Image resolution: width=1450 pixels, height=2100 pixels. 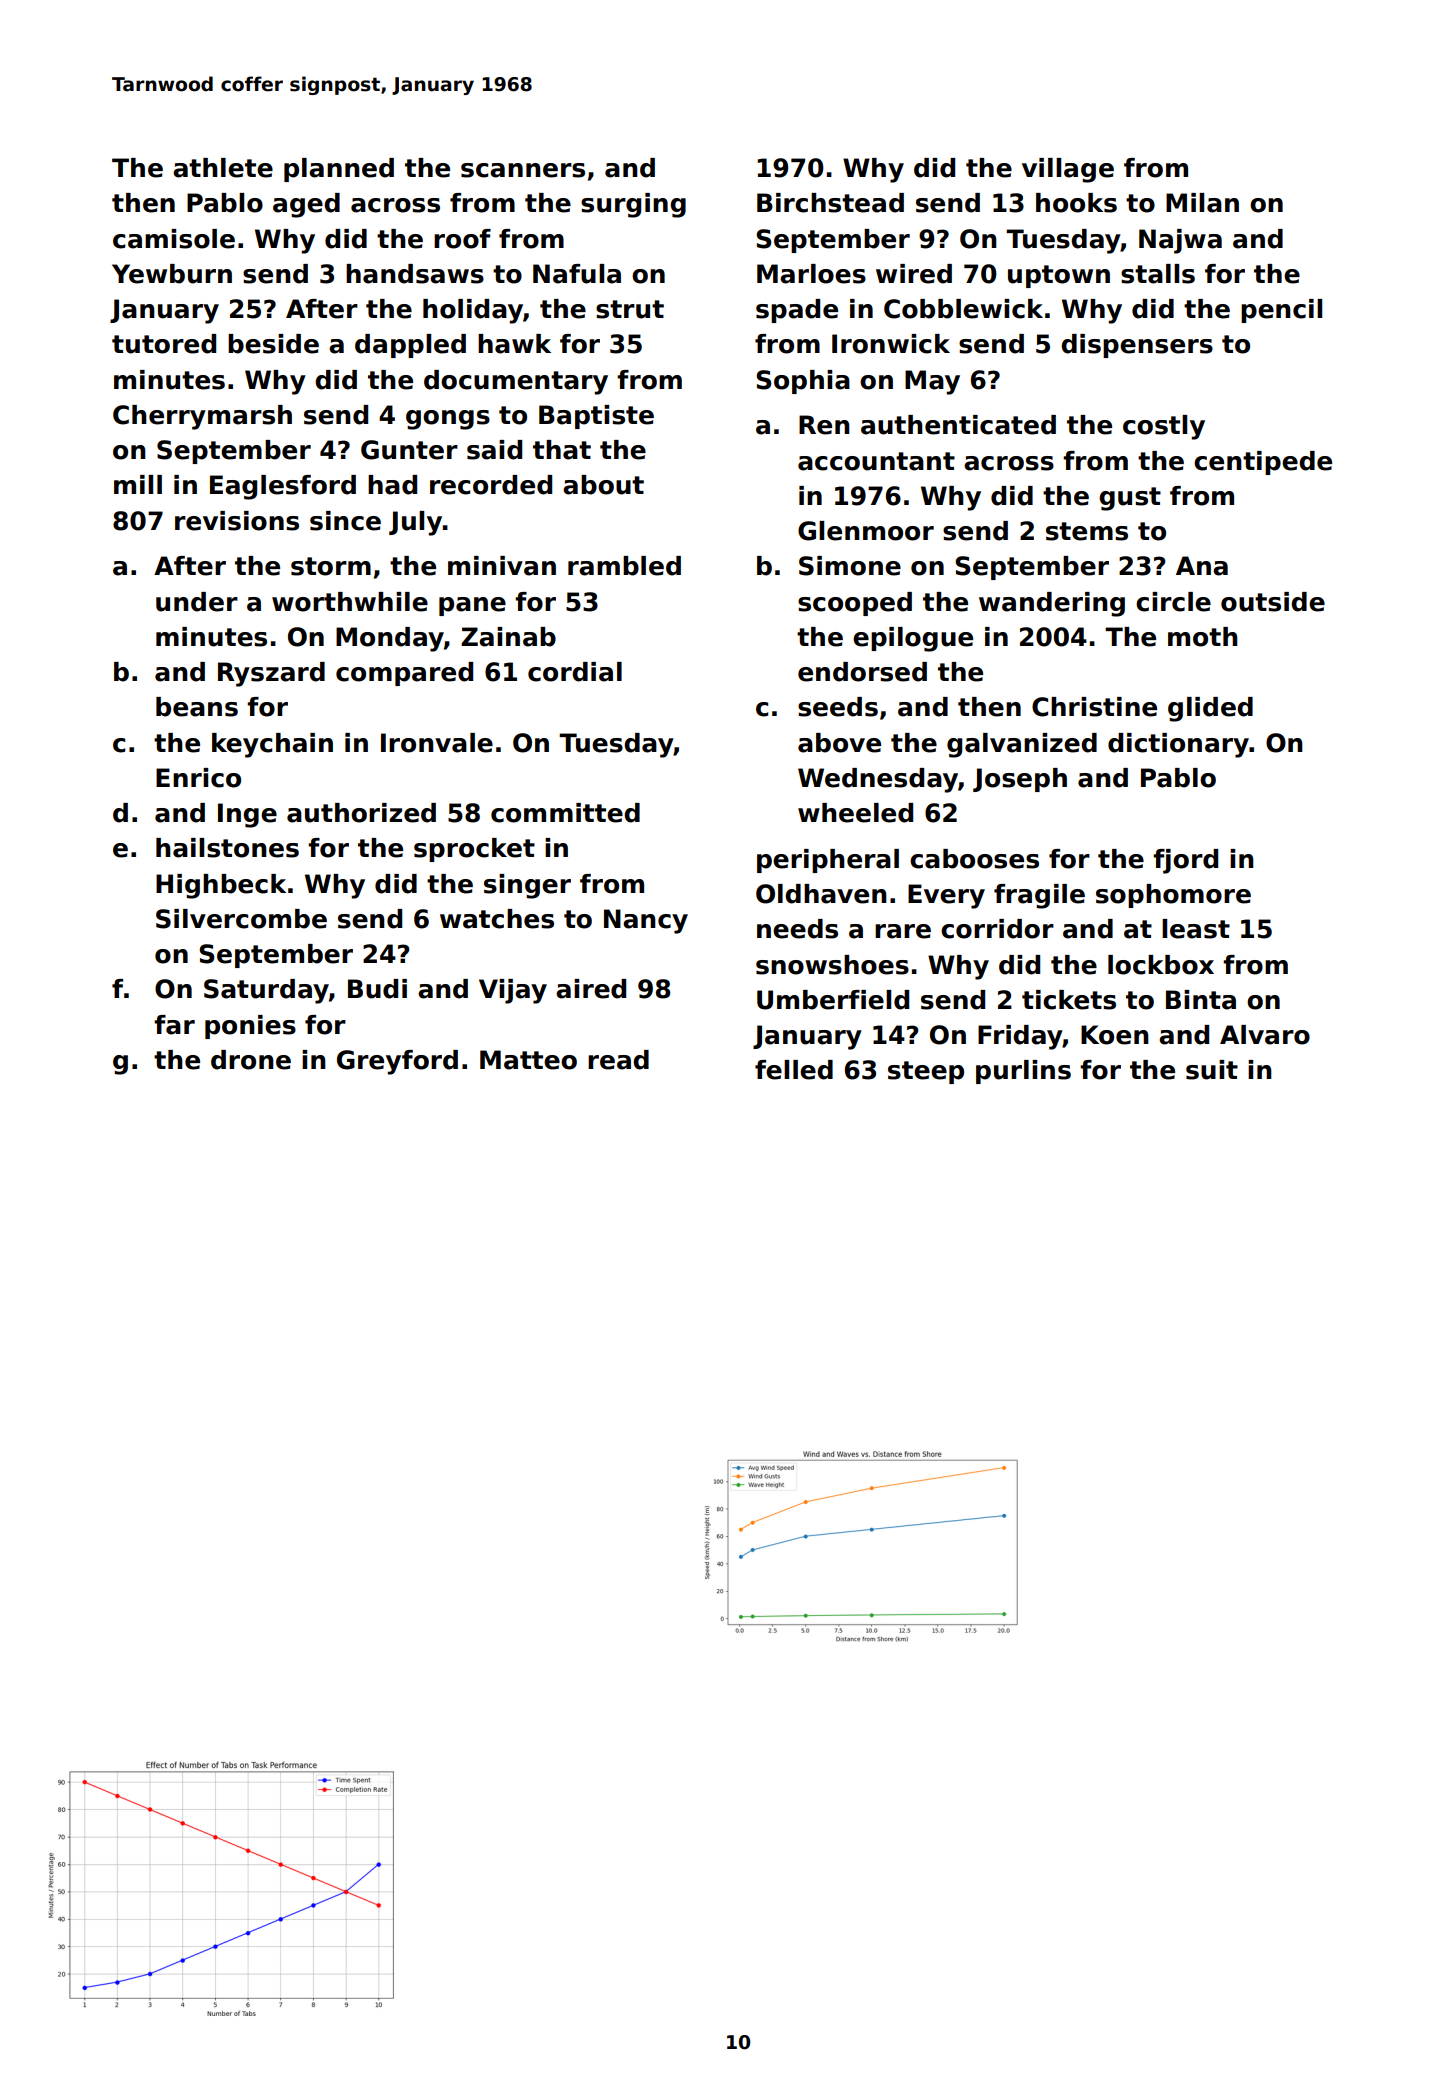 What do you see at coordinates (1023, 1072) in the screenshot?
I see `purlins` at bounding box center [1023, 1072].
